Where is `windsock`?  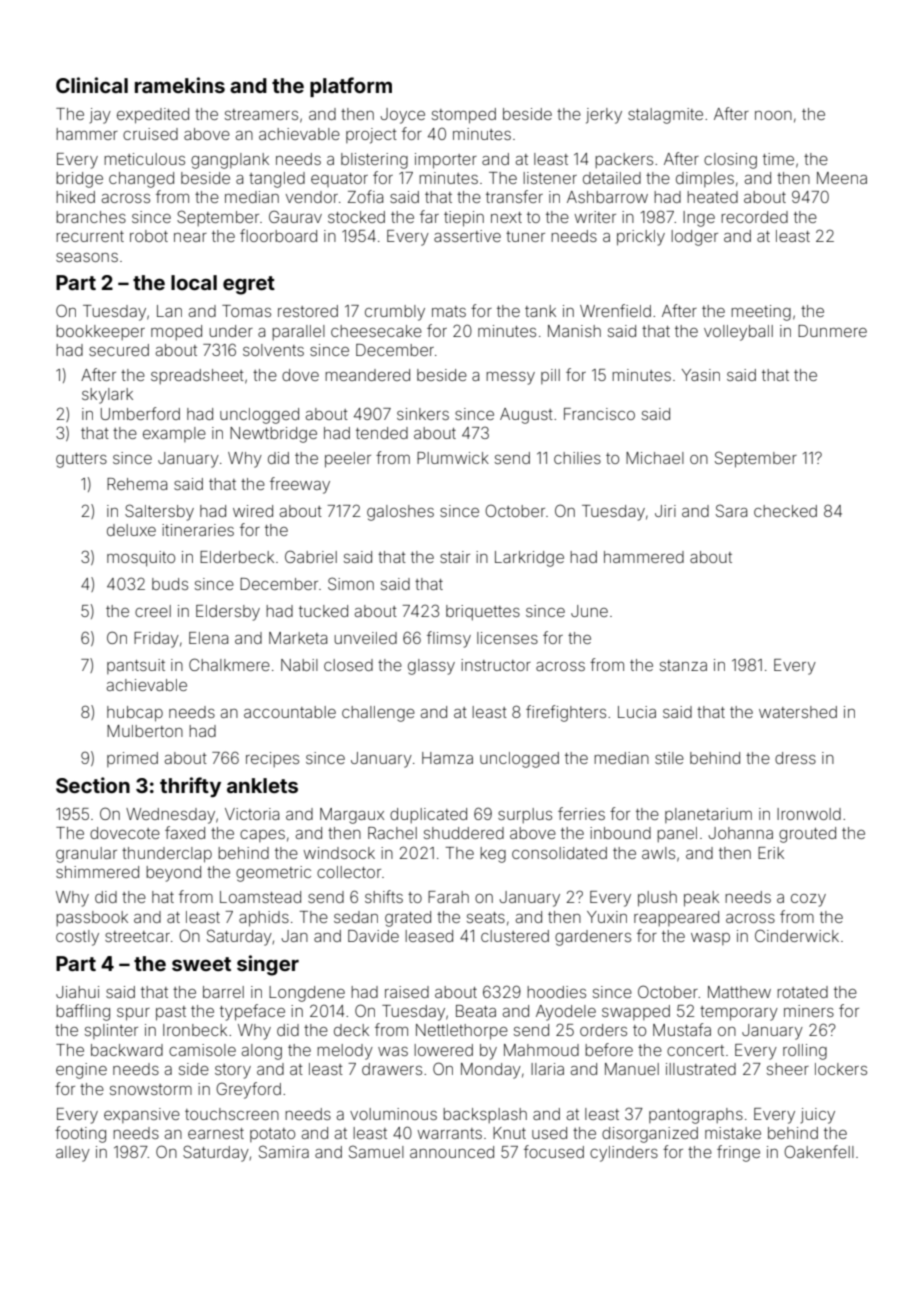
windsock is located at coordinates (339, 853).
